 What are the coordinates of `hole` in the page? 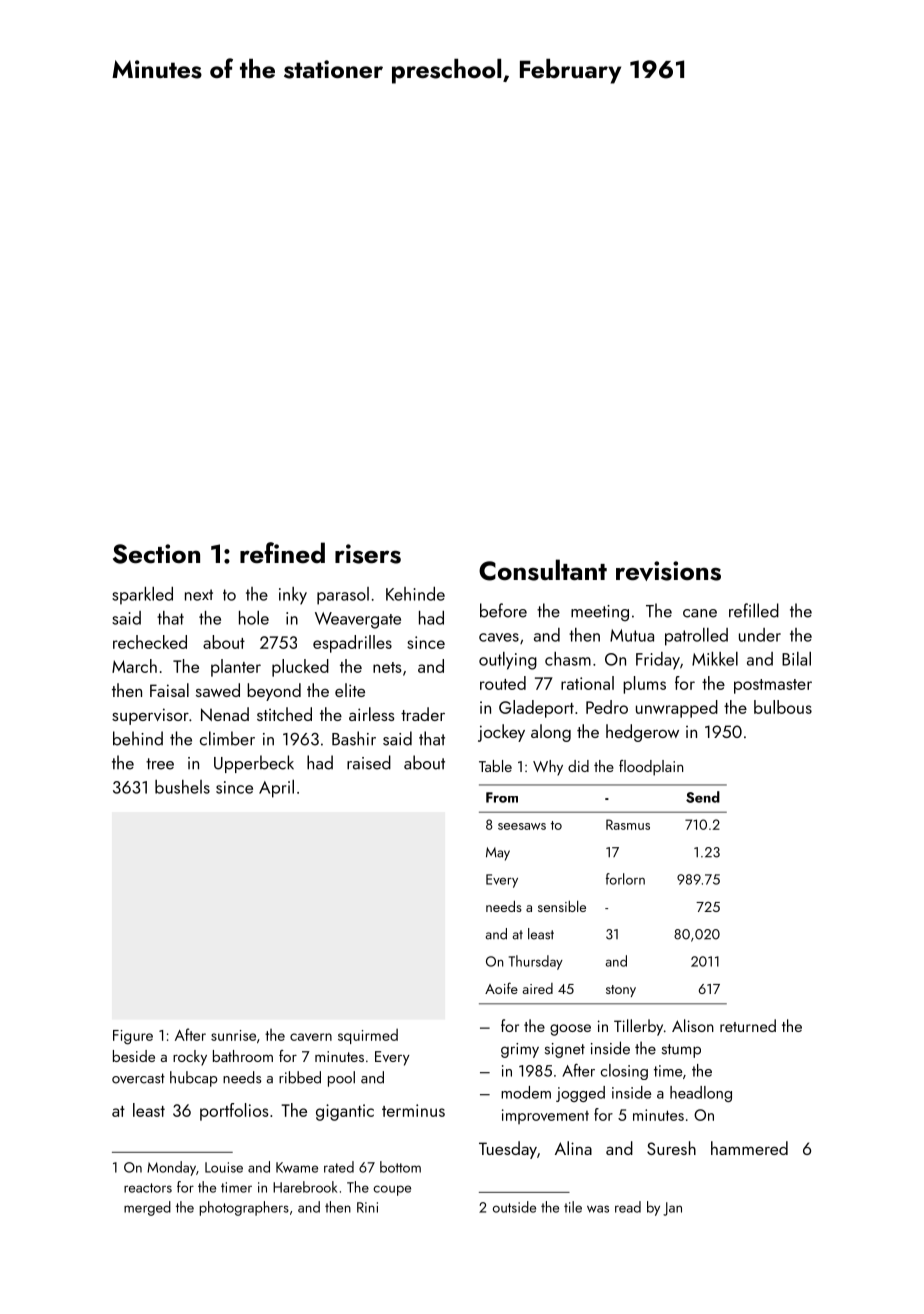 It's located at (254, 618).
